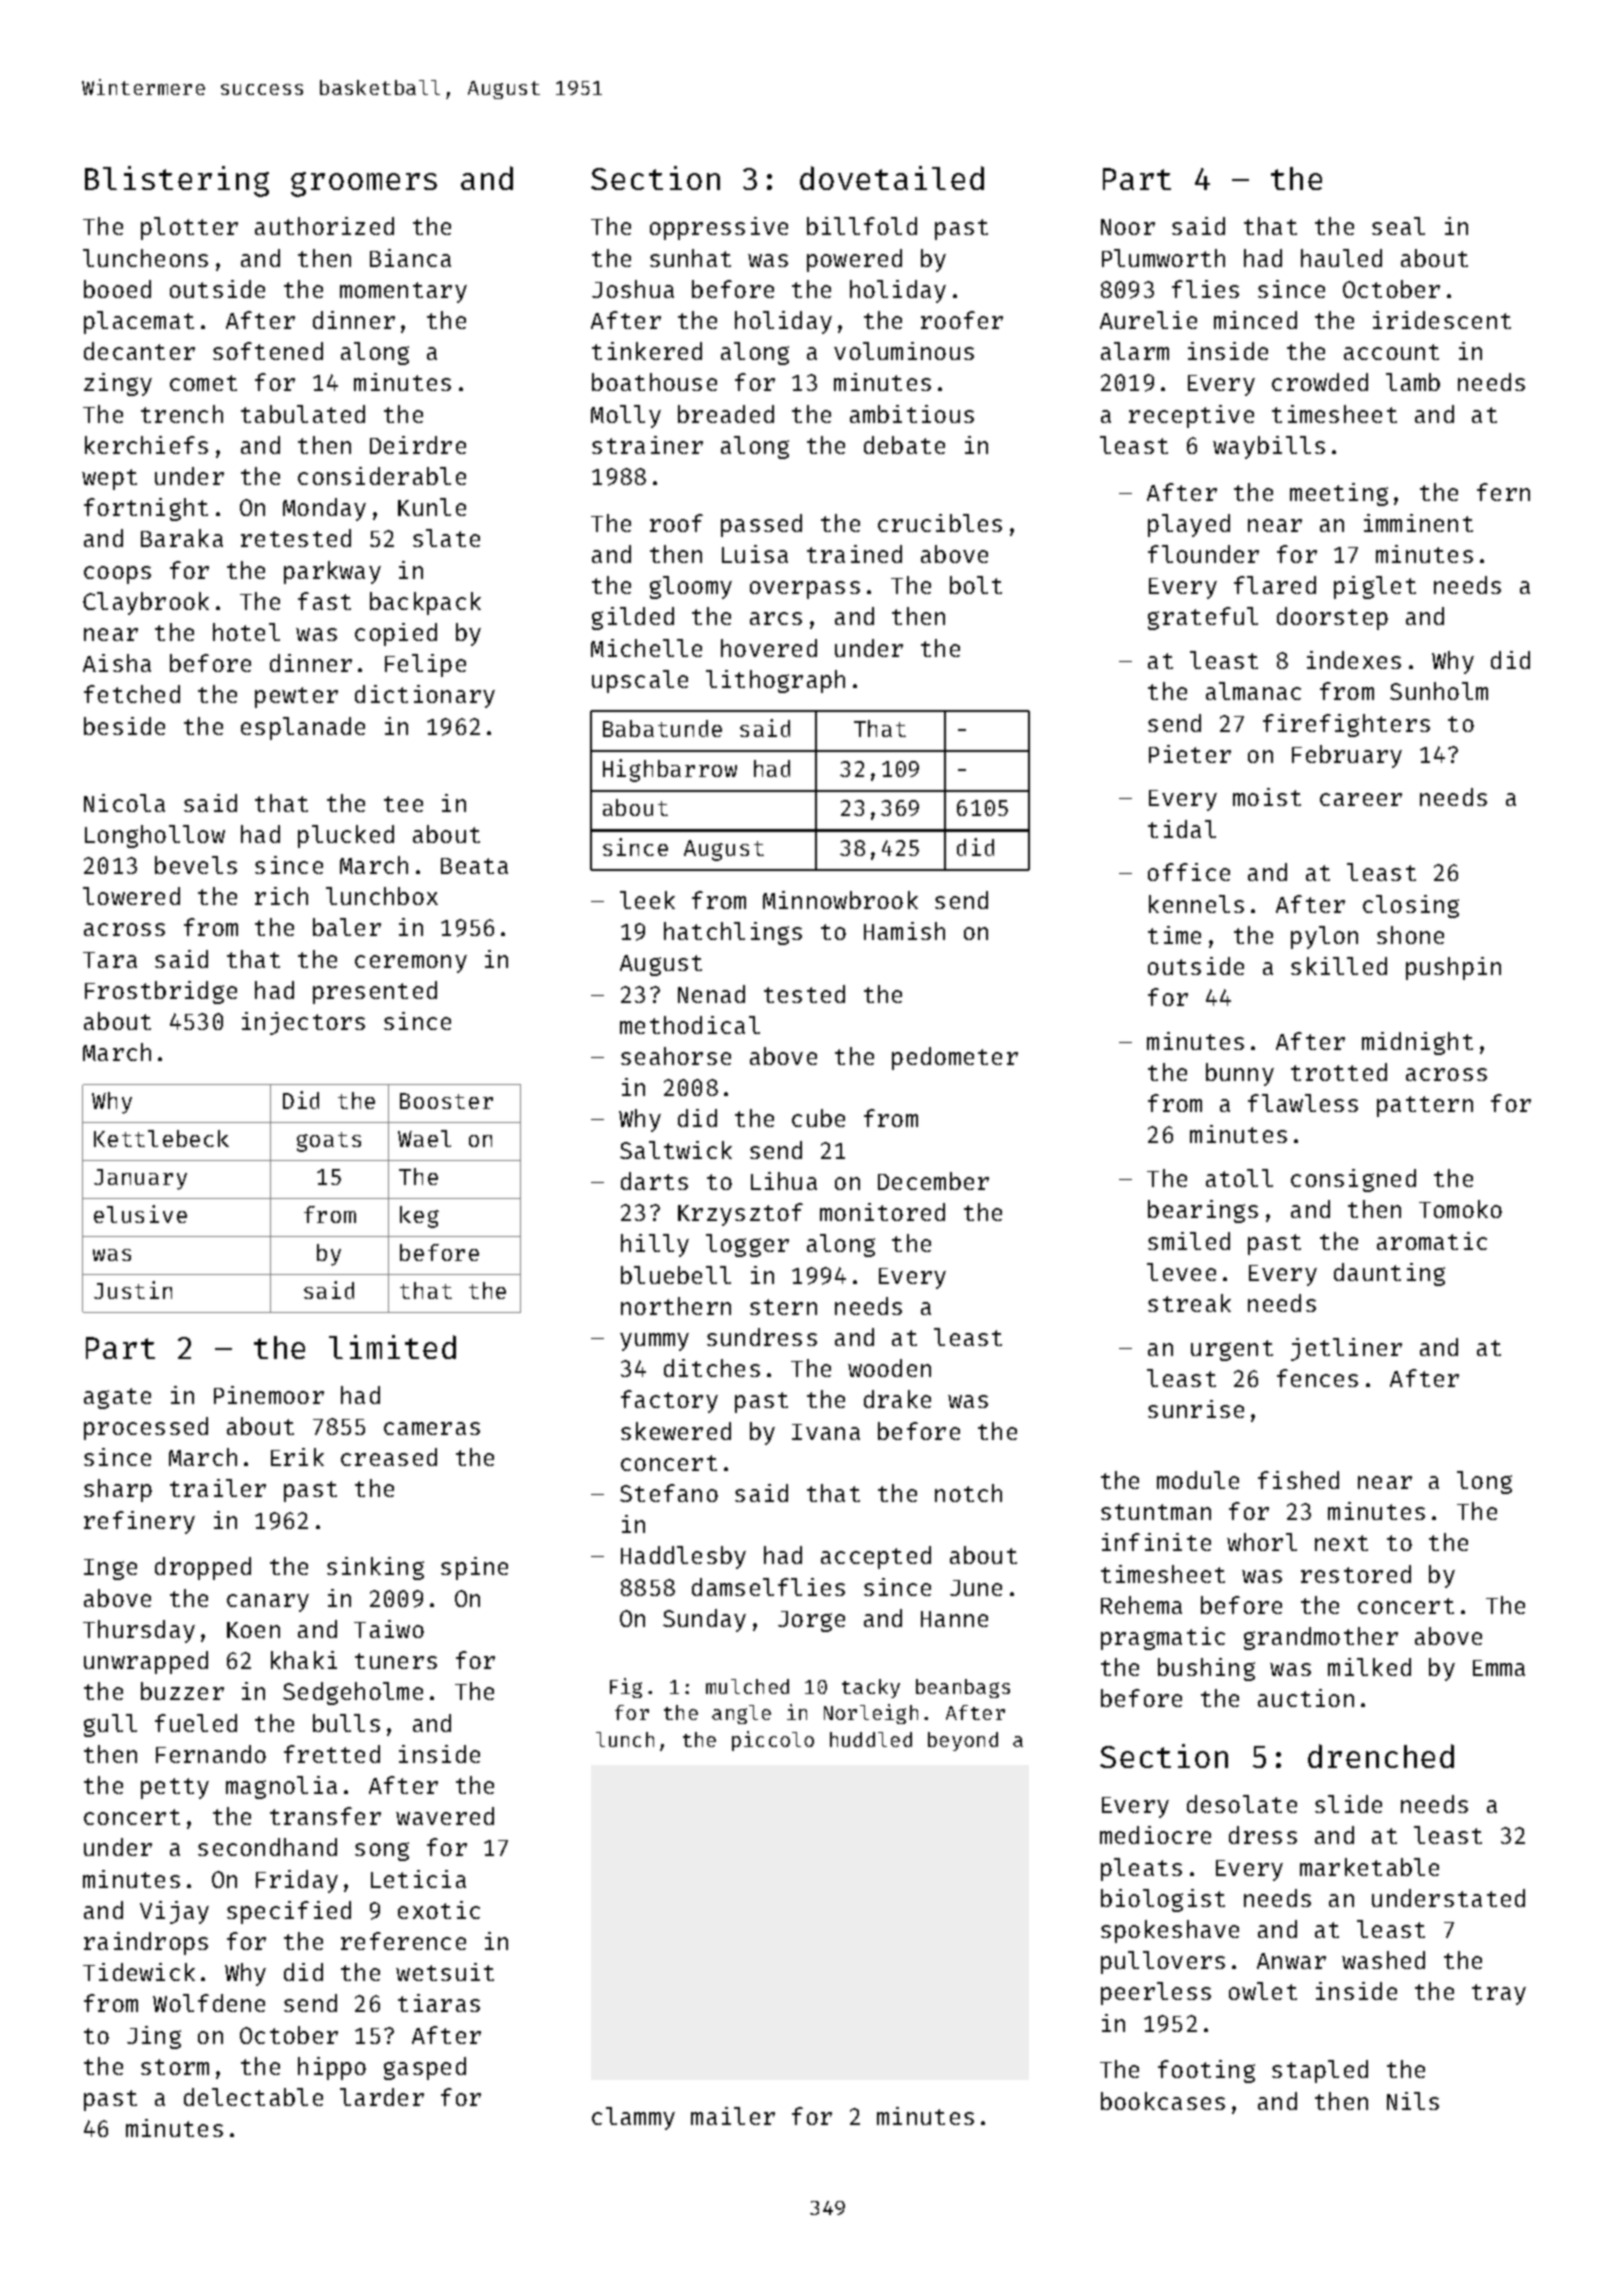 The image size is (1620, 2292). What do you see at coordinates (1163, 2101) in the screenshot?
I see `bookcases` at bounding box center [1163, 2101].
